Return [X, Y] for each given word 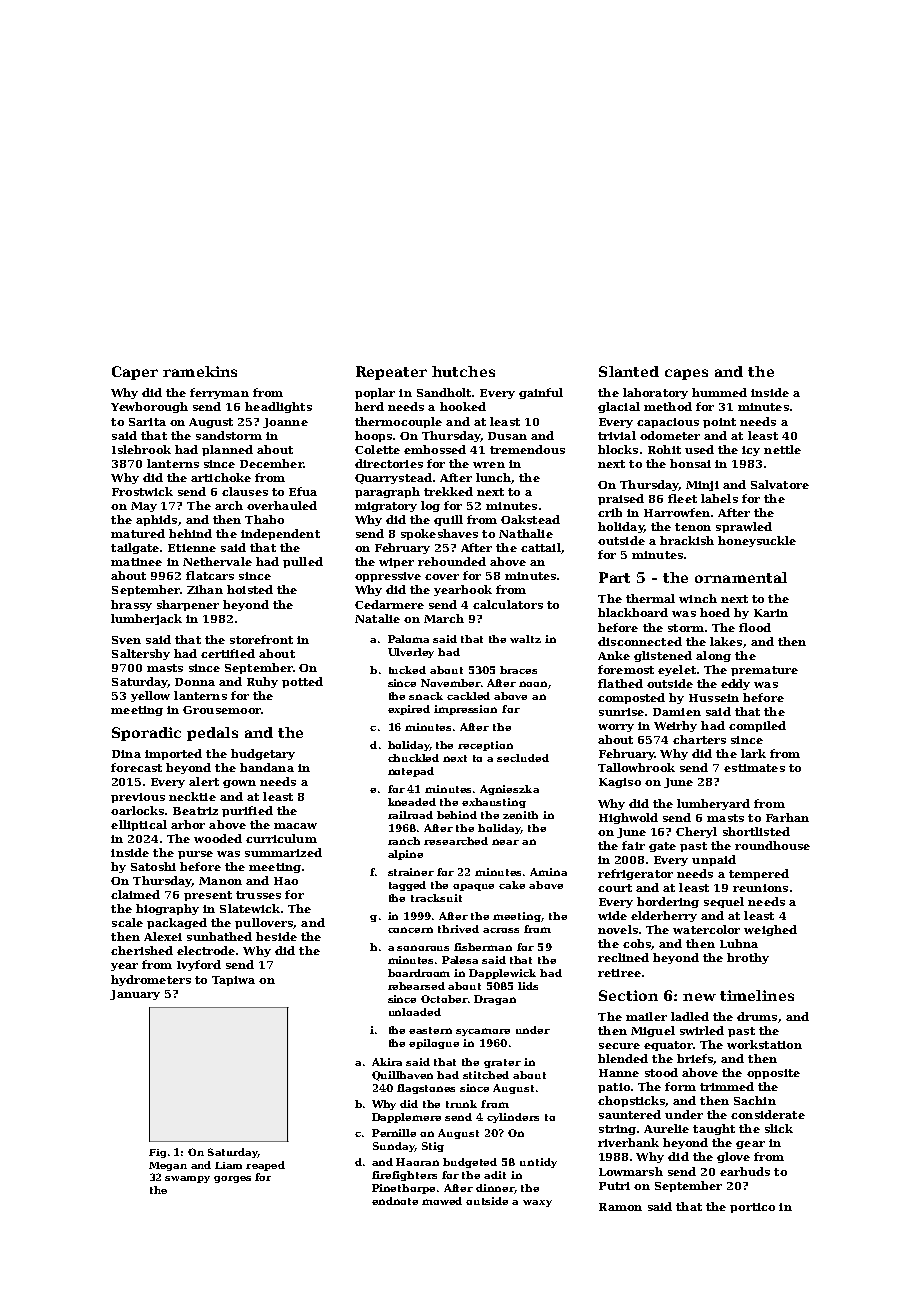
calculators [508, 604]
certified [228, 653]
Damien [677, 712]
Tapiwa [233, 981]
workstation [764, 1044]
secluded [523, 758]
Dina [126, 754]
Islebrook [141, 449]
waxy [537, 1203]
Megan [168, 1166]
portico [752, 1208]
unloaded [415, 1012]
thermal [650, 598]
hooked [463, 406]
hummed [719, 392]
